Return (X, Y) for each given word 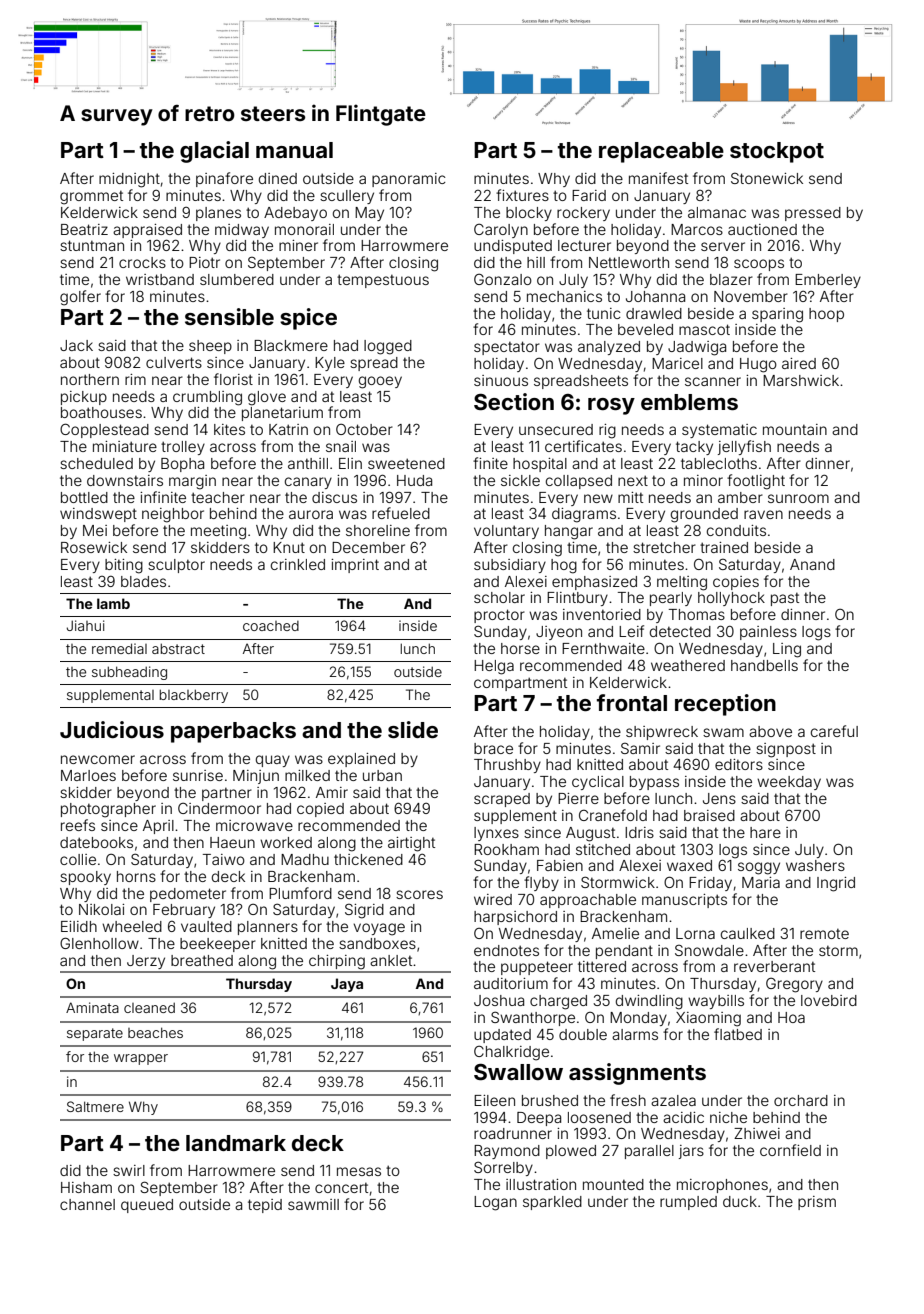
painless (768, 633)
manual (294, 150)
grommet (91, 198)
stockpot (777, 152)
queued (147, 1206)
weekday (789, 783)
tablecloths (719, 463)
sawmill (313, 1204)
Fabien (560, 865)
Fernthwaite (603, 648)
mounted (613, 1184)
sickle (520, 480)
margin (192, 482)
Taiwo (224, 859)
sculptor (176, 566)
